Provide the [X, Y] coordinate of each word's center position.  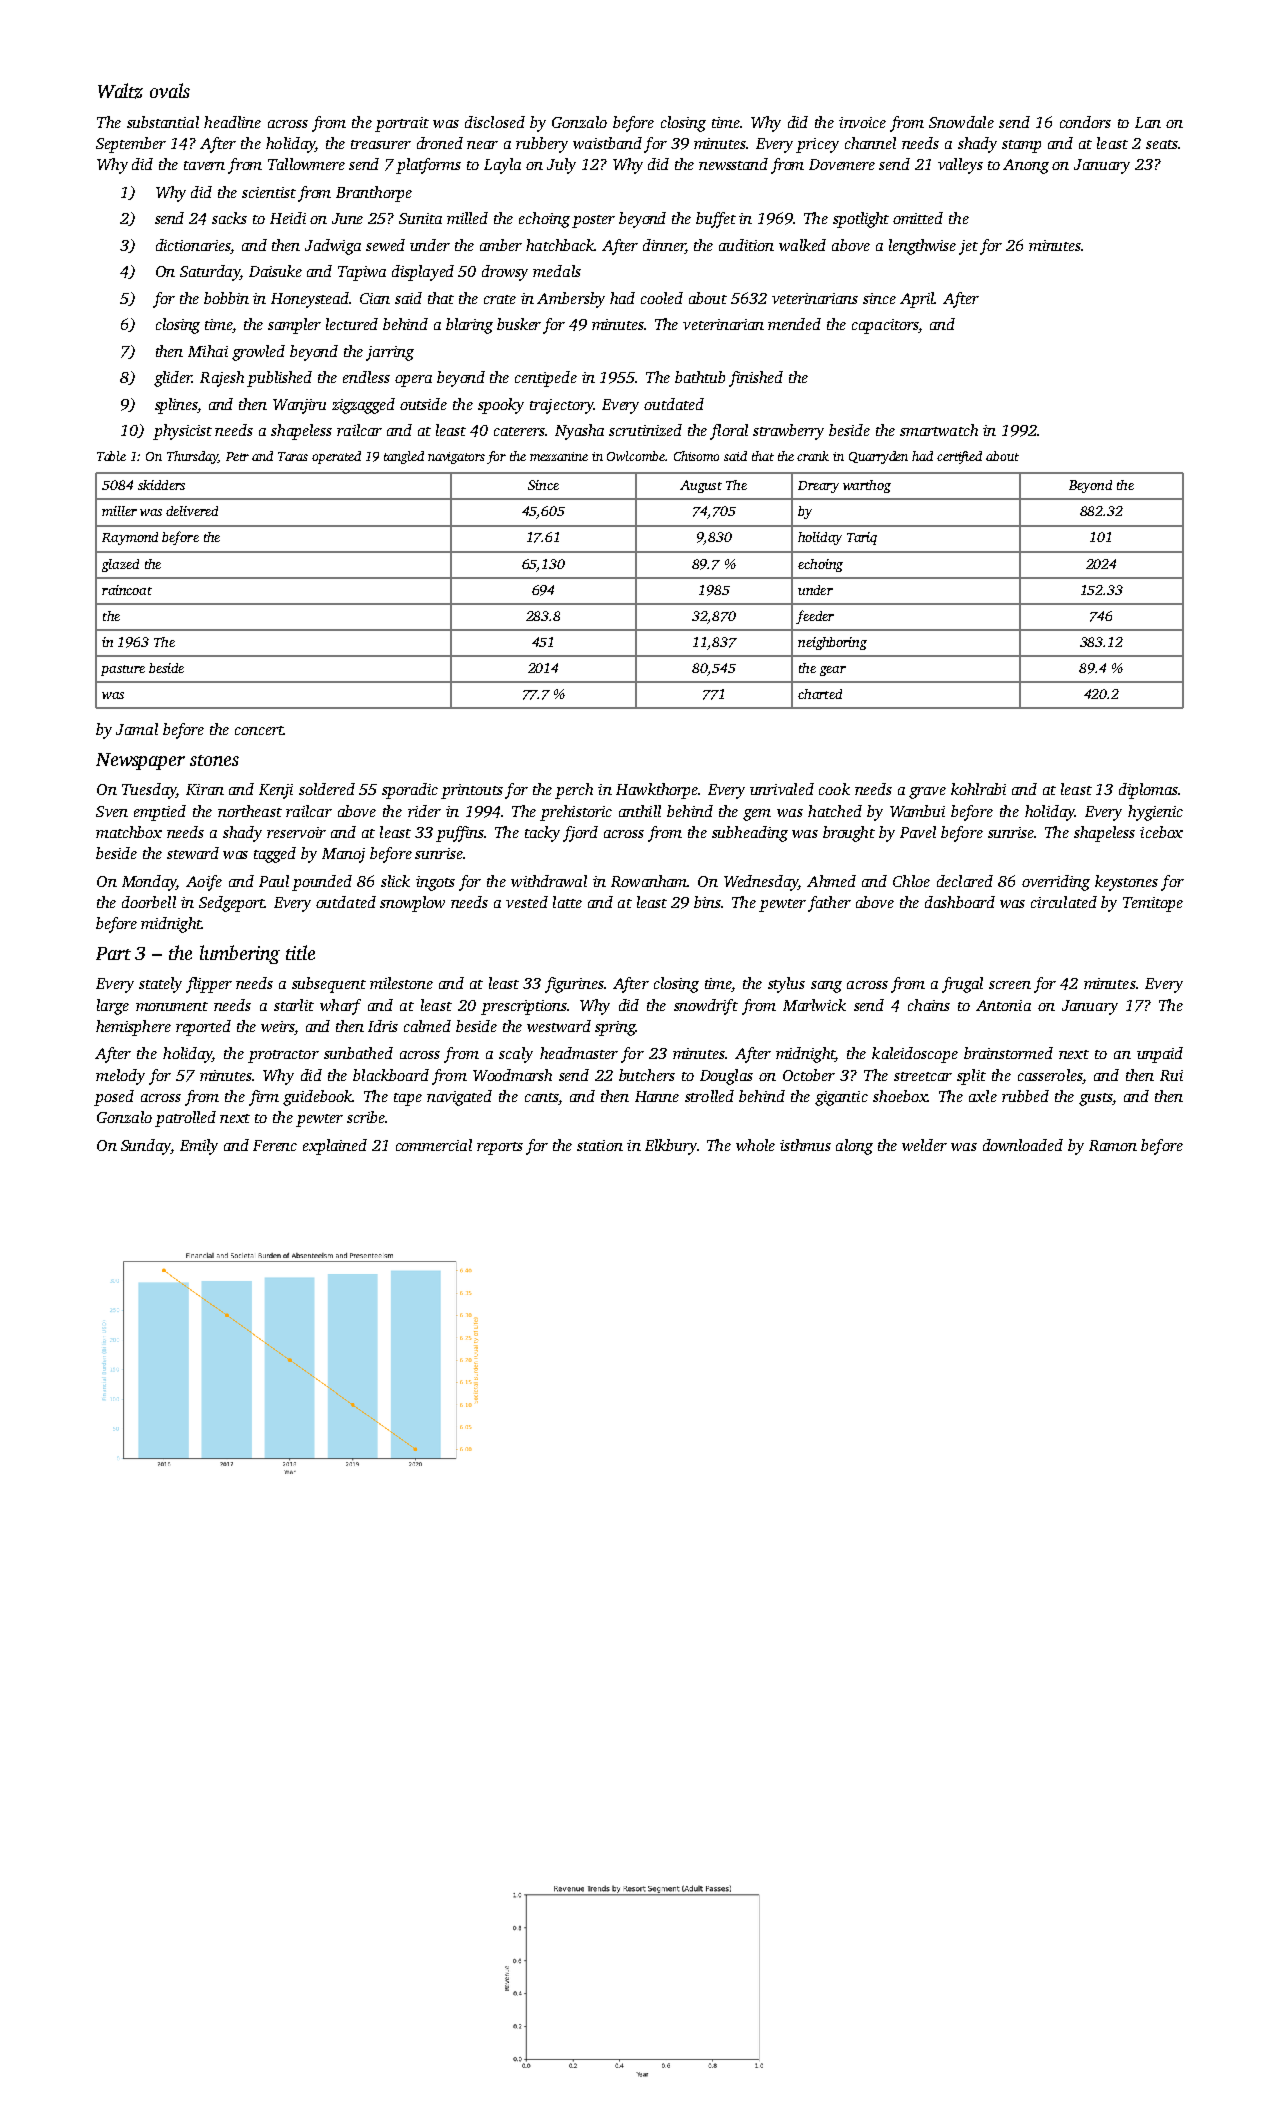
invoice [862, 122]
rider [424, 811]
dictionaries [194, 245]
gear [833, 671]
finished [756, 379]
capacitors [885, 326]
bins [707, 902]
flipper [209, 985]
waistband [607, 143]
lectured [352, 324]
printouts [472, 791]
